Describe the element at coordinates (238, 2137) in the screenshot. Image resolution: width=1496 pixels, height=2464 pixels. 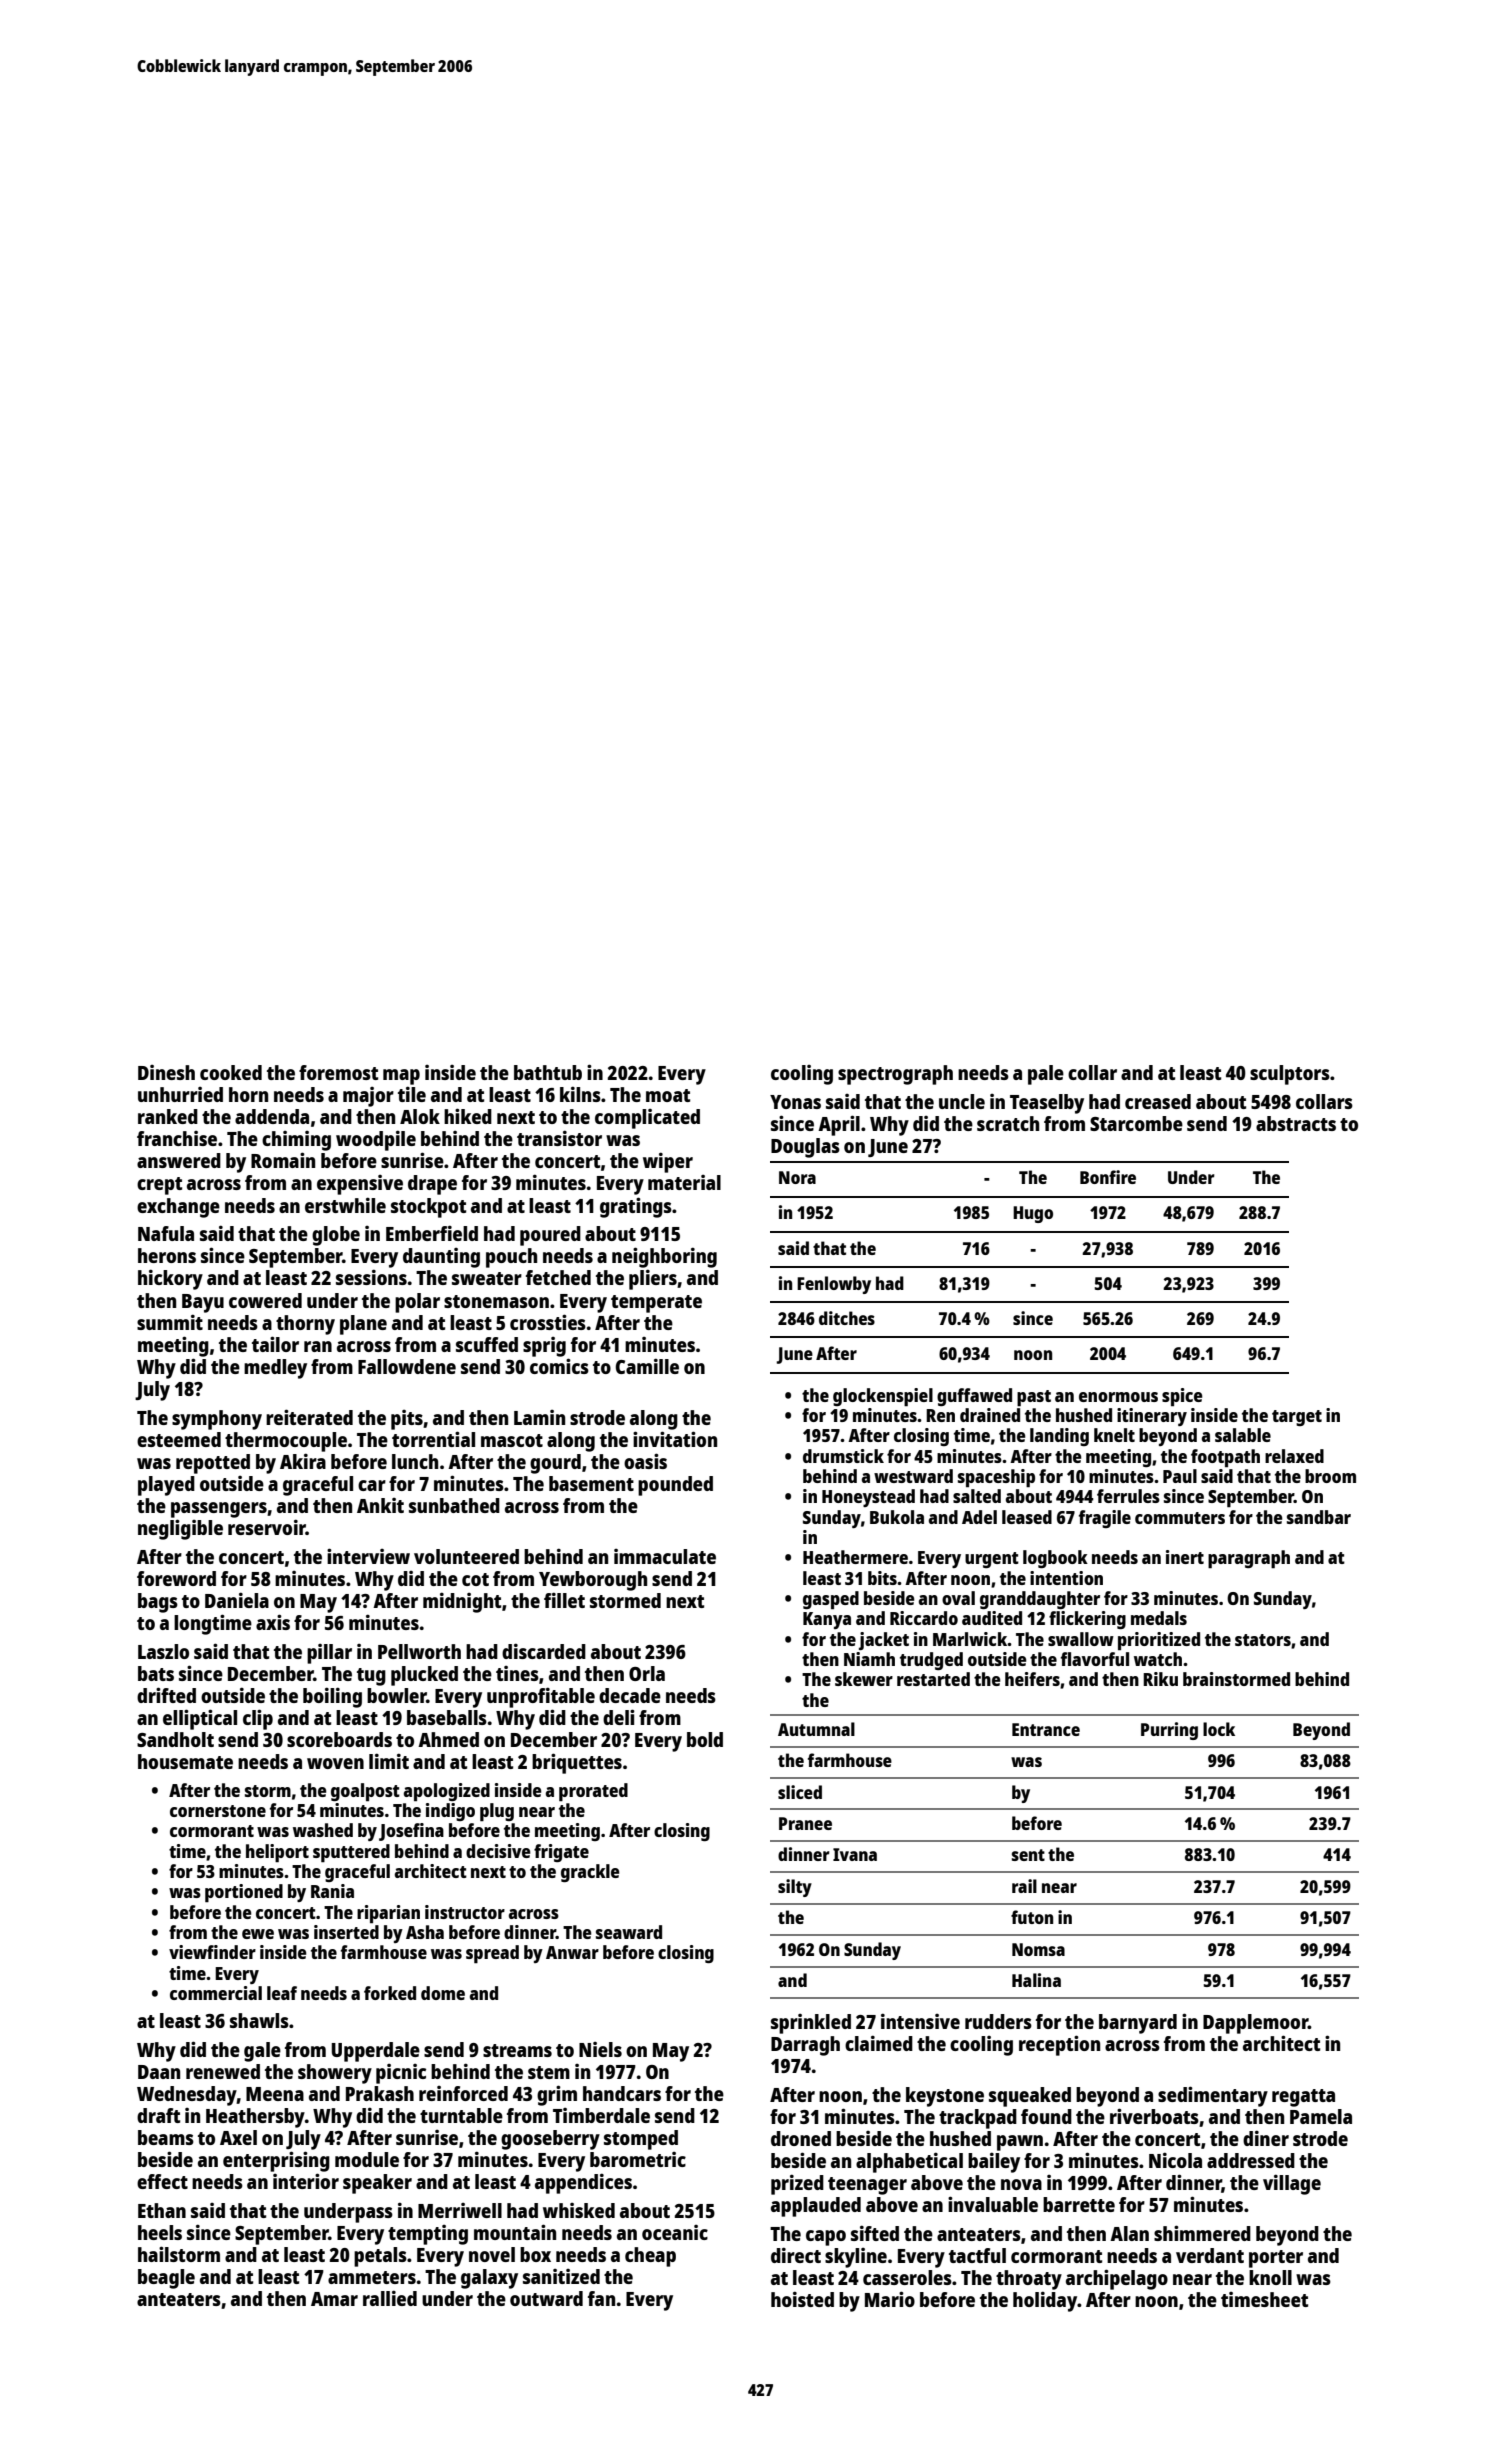
I see `Axel` at that location.
